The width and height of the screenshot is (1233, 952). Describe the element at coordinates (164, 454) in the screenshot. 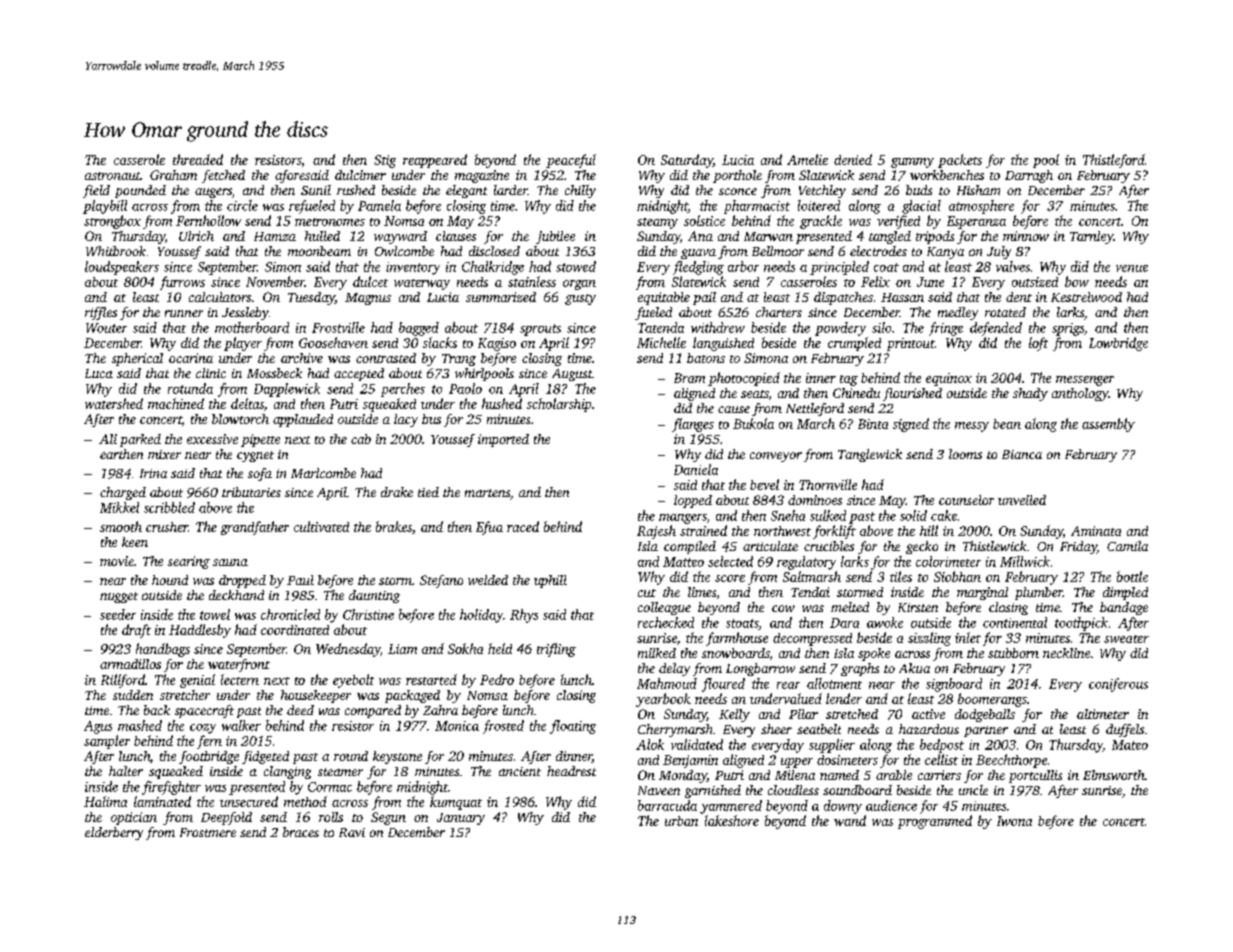

I see `mixer` at that location.
